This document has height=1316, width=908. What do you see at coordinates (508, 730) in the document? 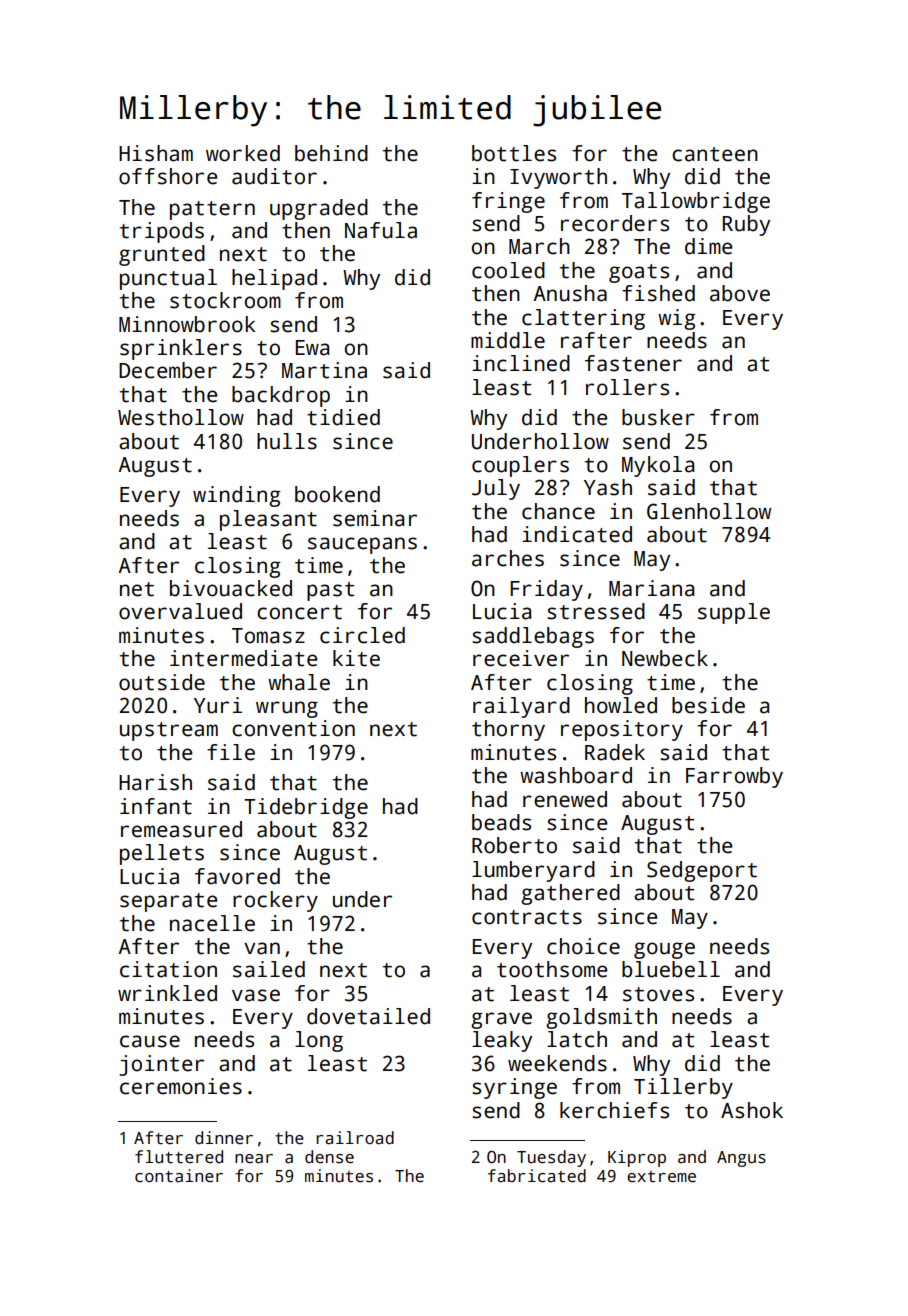
I see `thorny` at bounding box center [508, 730].
